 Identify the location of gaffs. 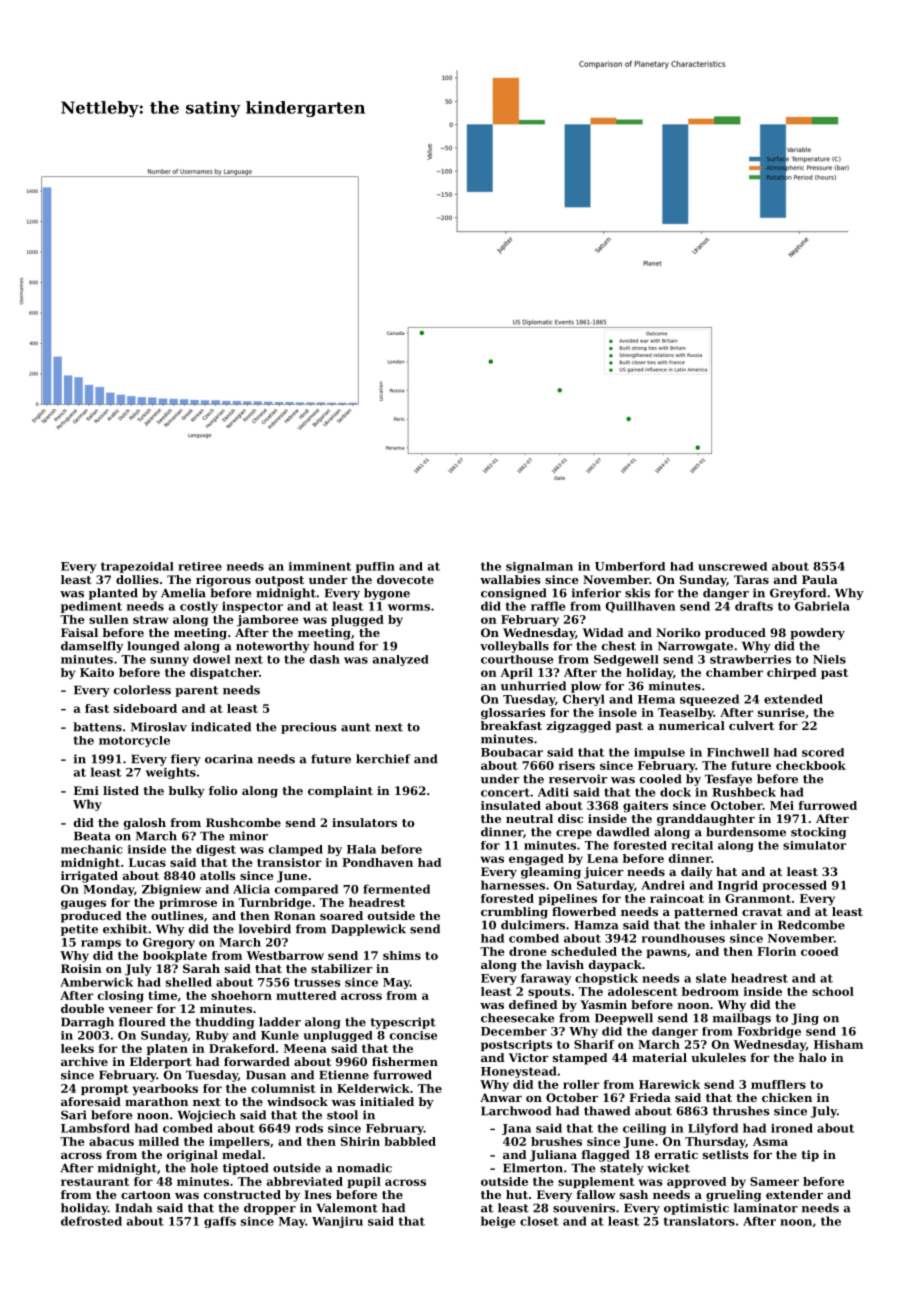
(220, 1222).
